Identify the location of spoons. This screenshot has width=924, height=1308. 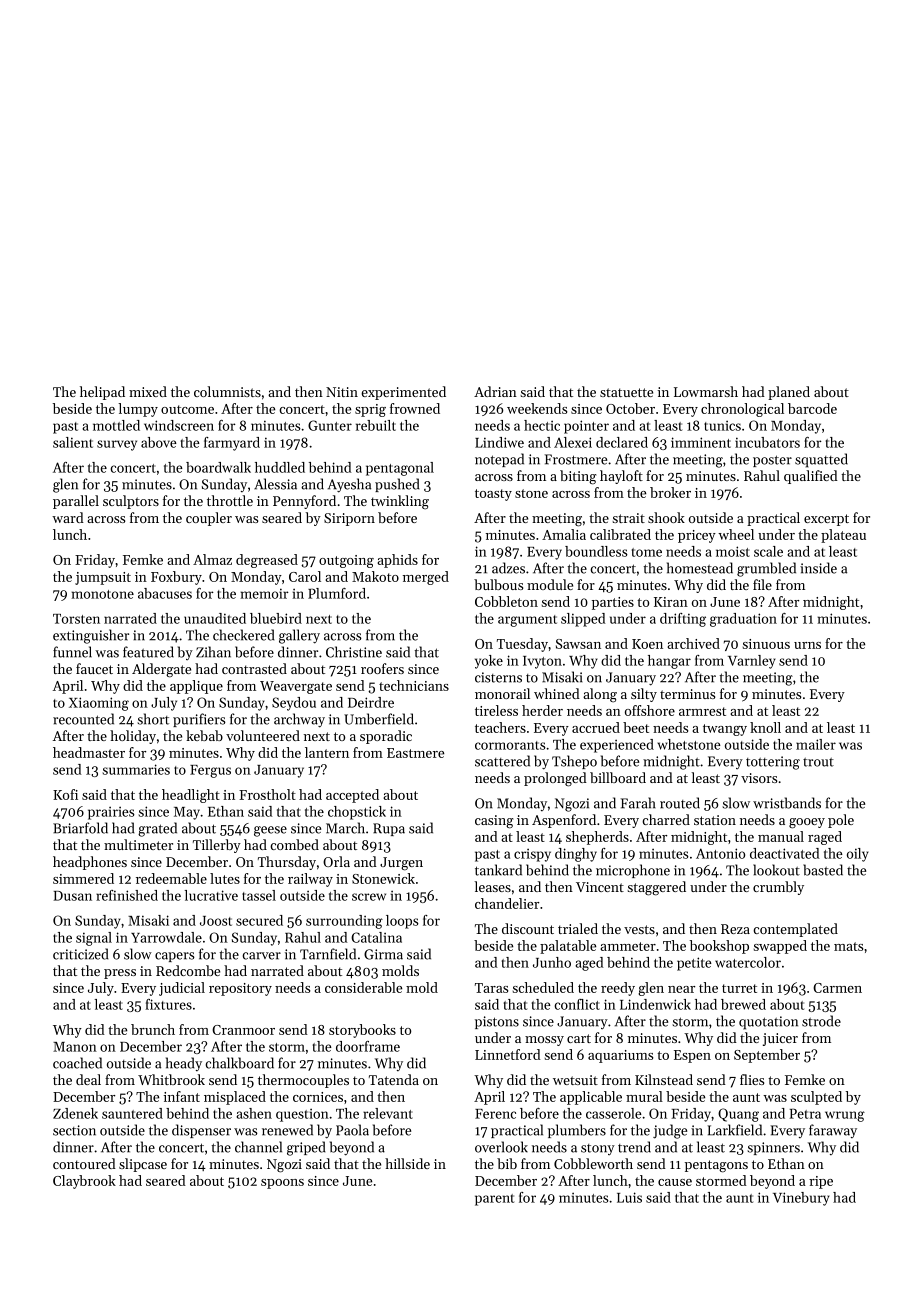
(282, 1184).
